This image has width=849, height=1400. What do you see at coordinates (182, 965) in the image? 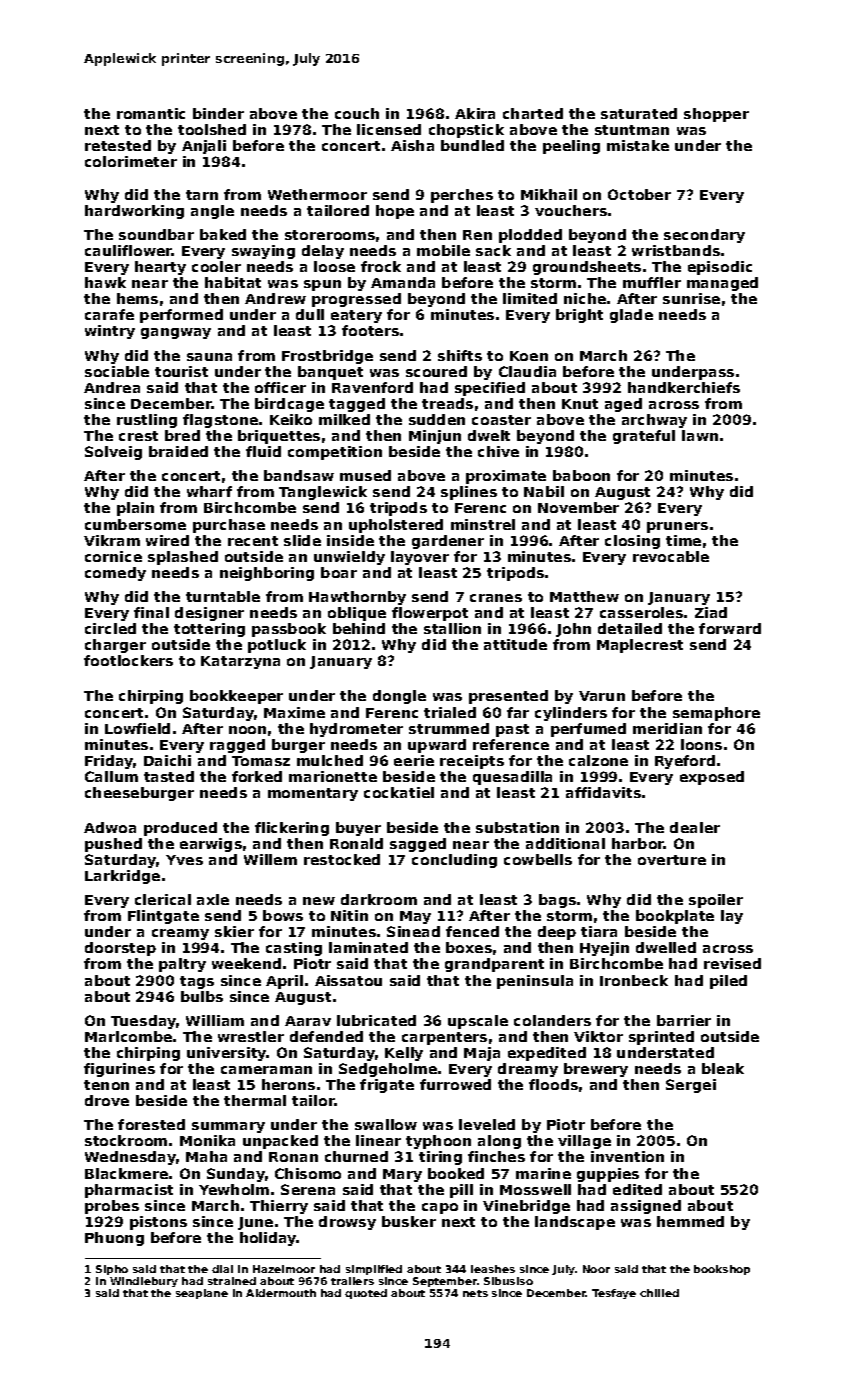
I see `paltry` at bounding box center [182, 965].
